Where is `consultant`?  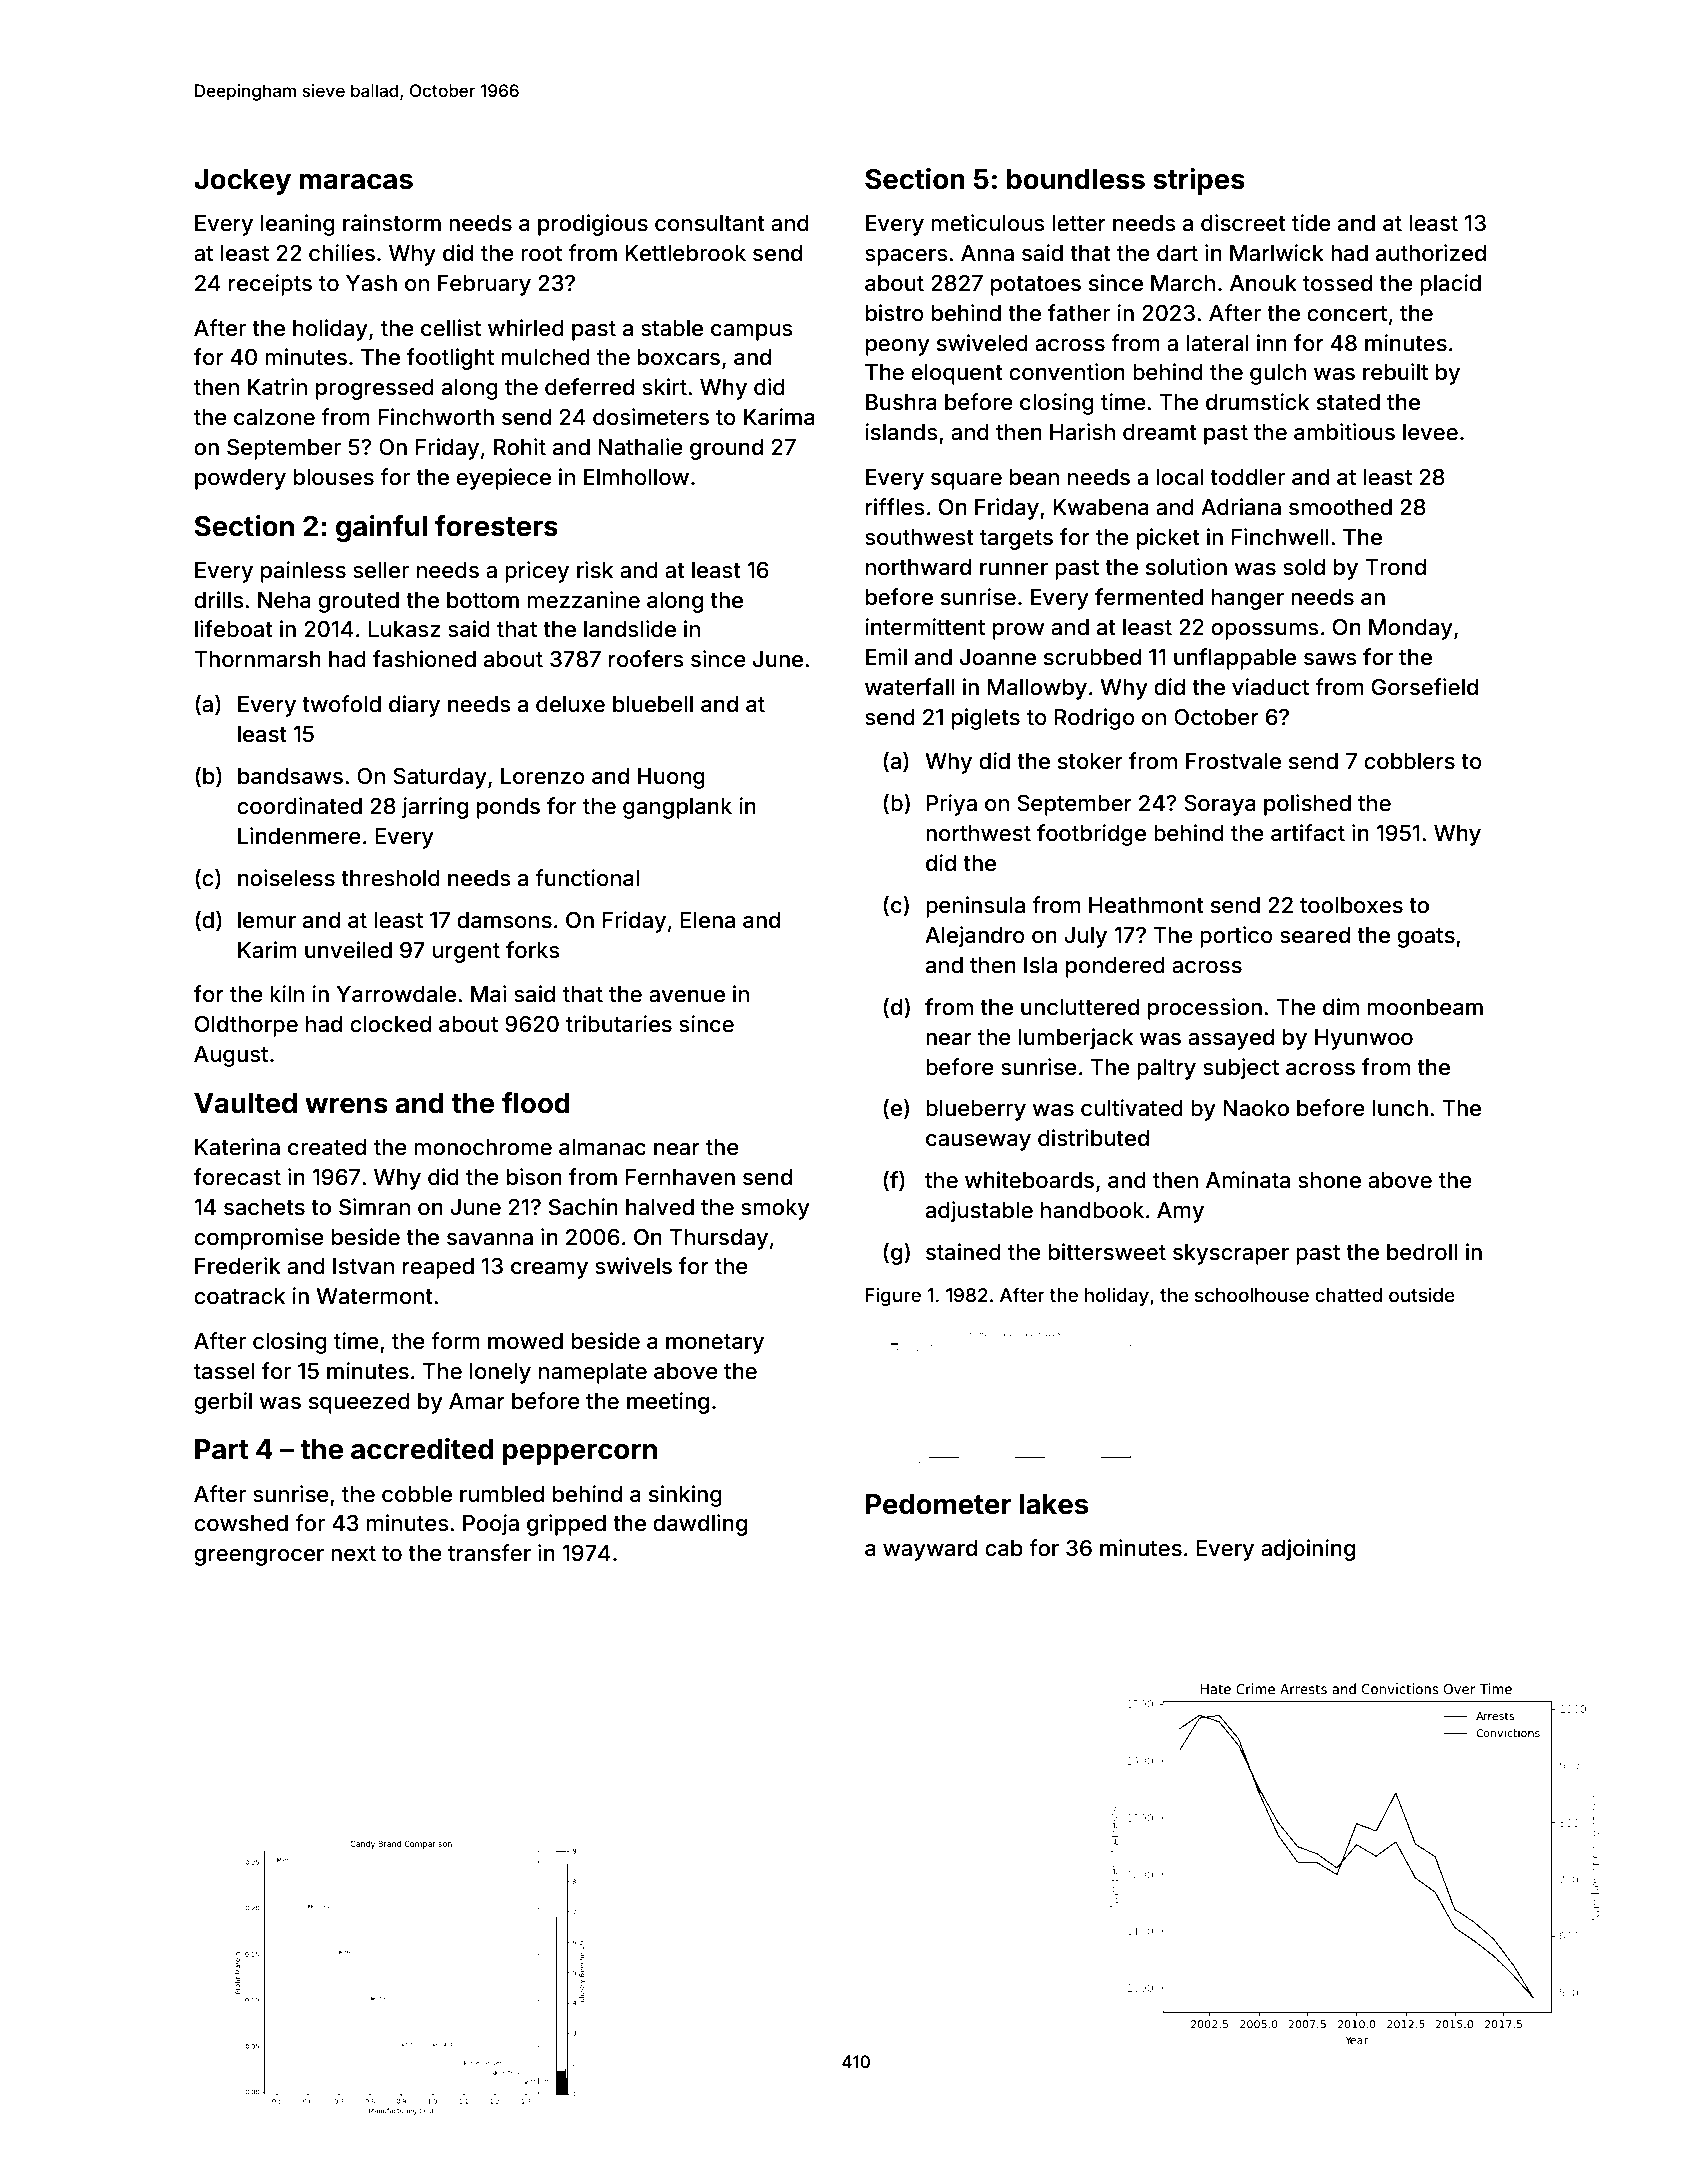 consultant is located at coordinates (710, 223).
